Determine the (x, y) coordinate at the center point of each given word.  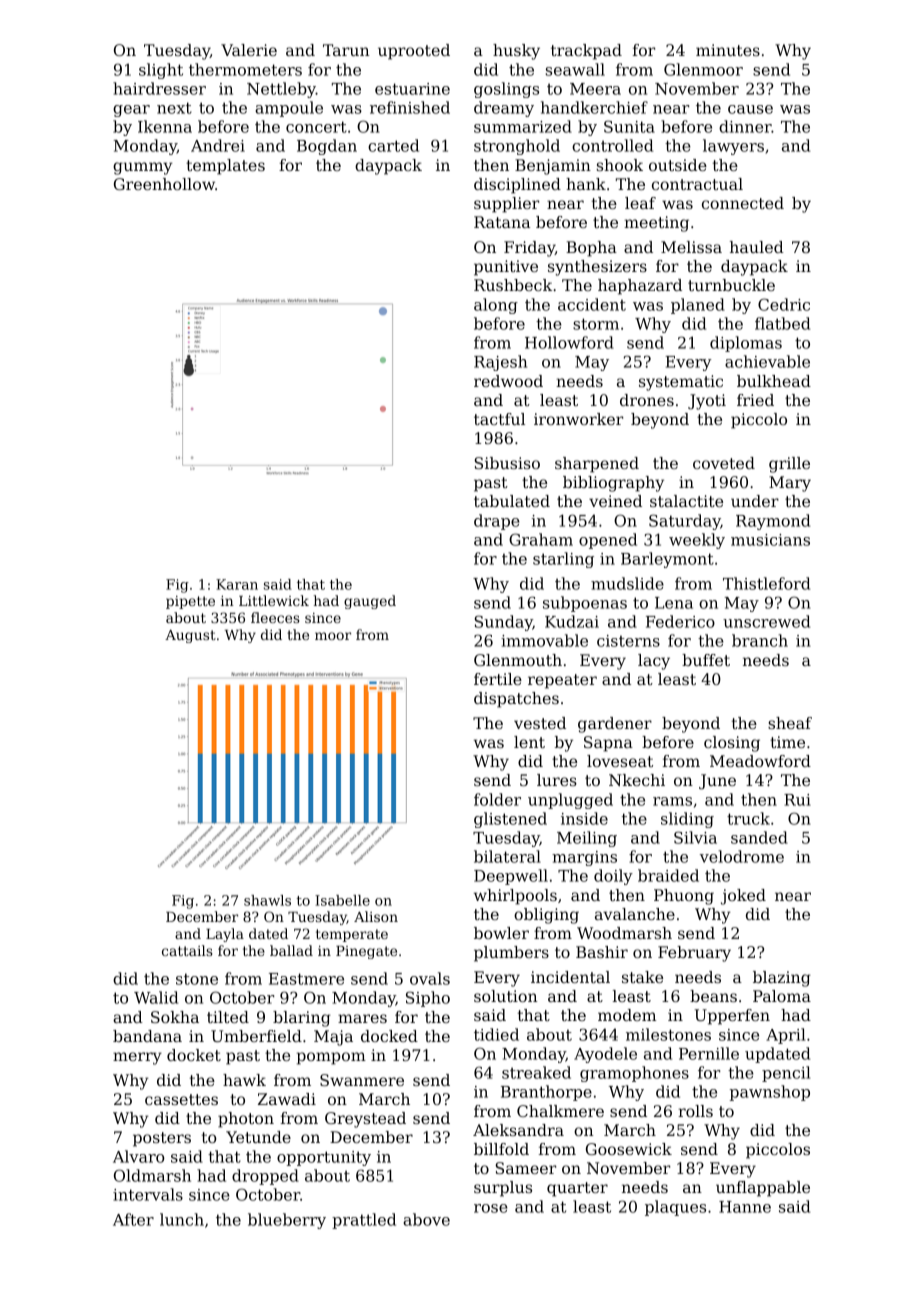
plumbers (511, 954)
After (133, 1219)
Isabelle (342, 900)
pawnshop (770, 1093)
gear (131, 111)
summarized (523, 126)
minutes (728, 50)
